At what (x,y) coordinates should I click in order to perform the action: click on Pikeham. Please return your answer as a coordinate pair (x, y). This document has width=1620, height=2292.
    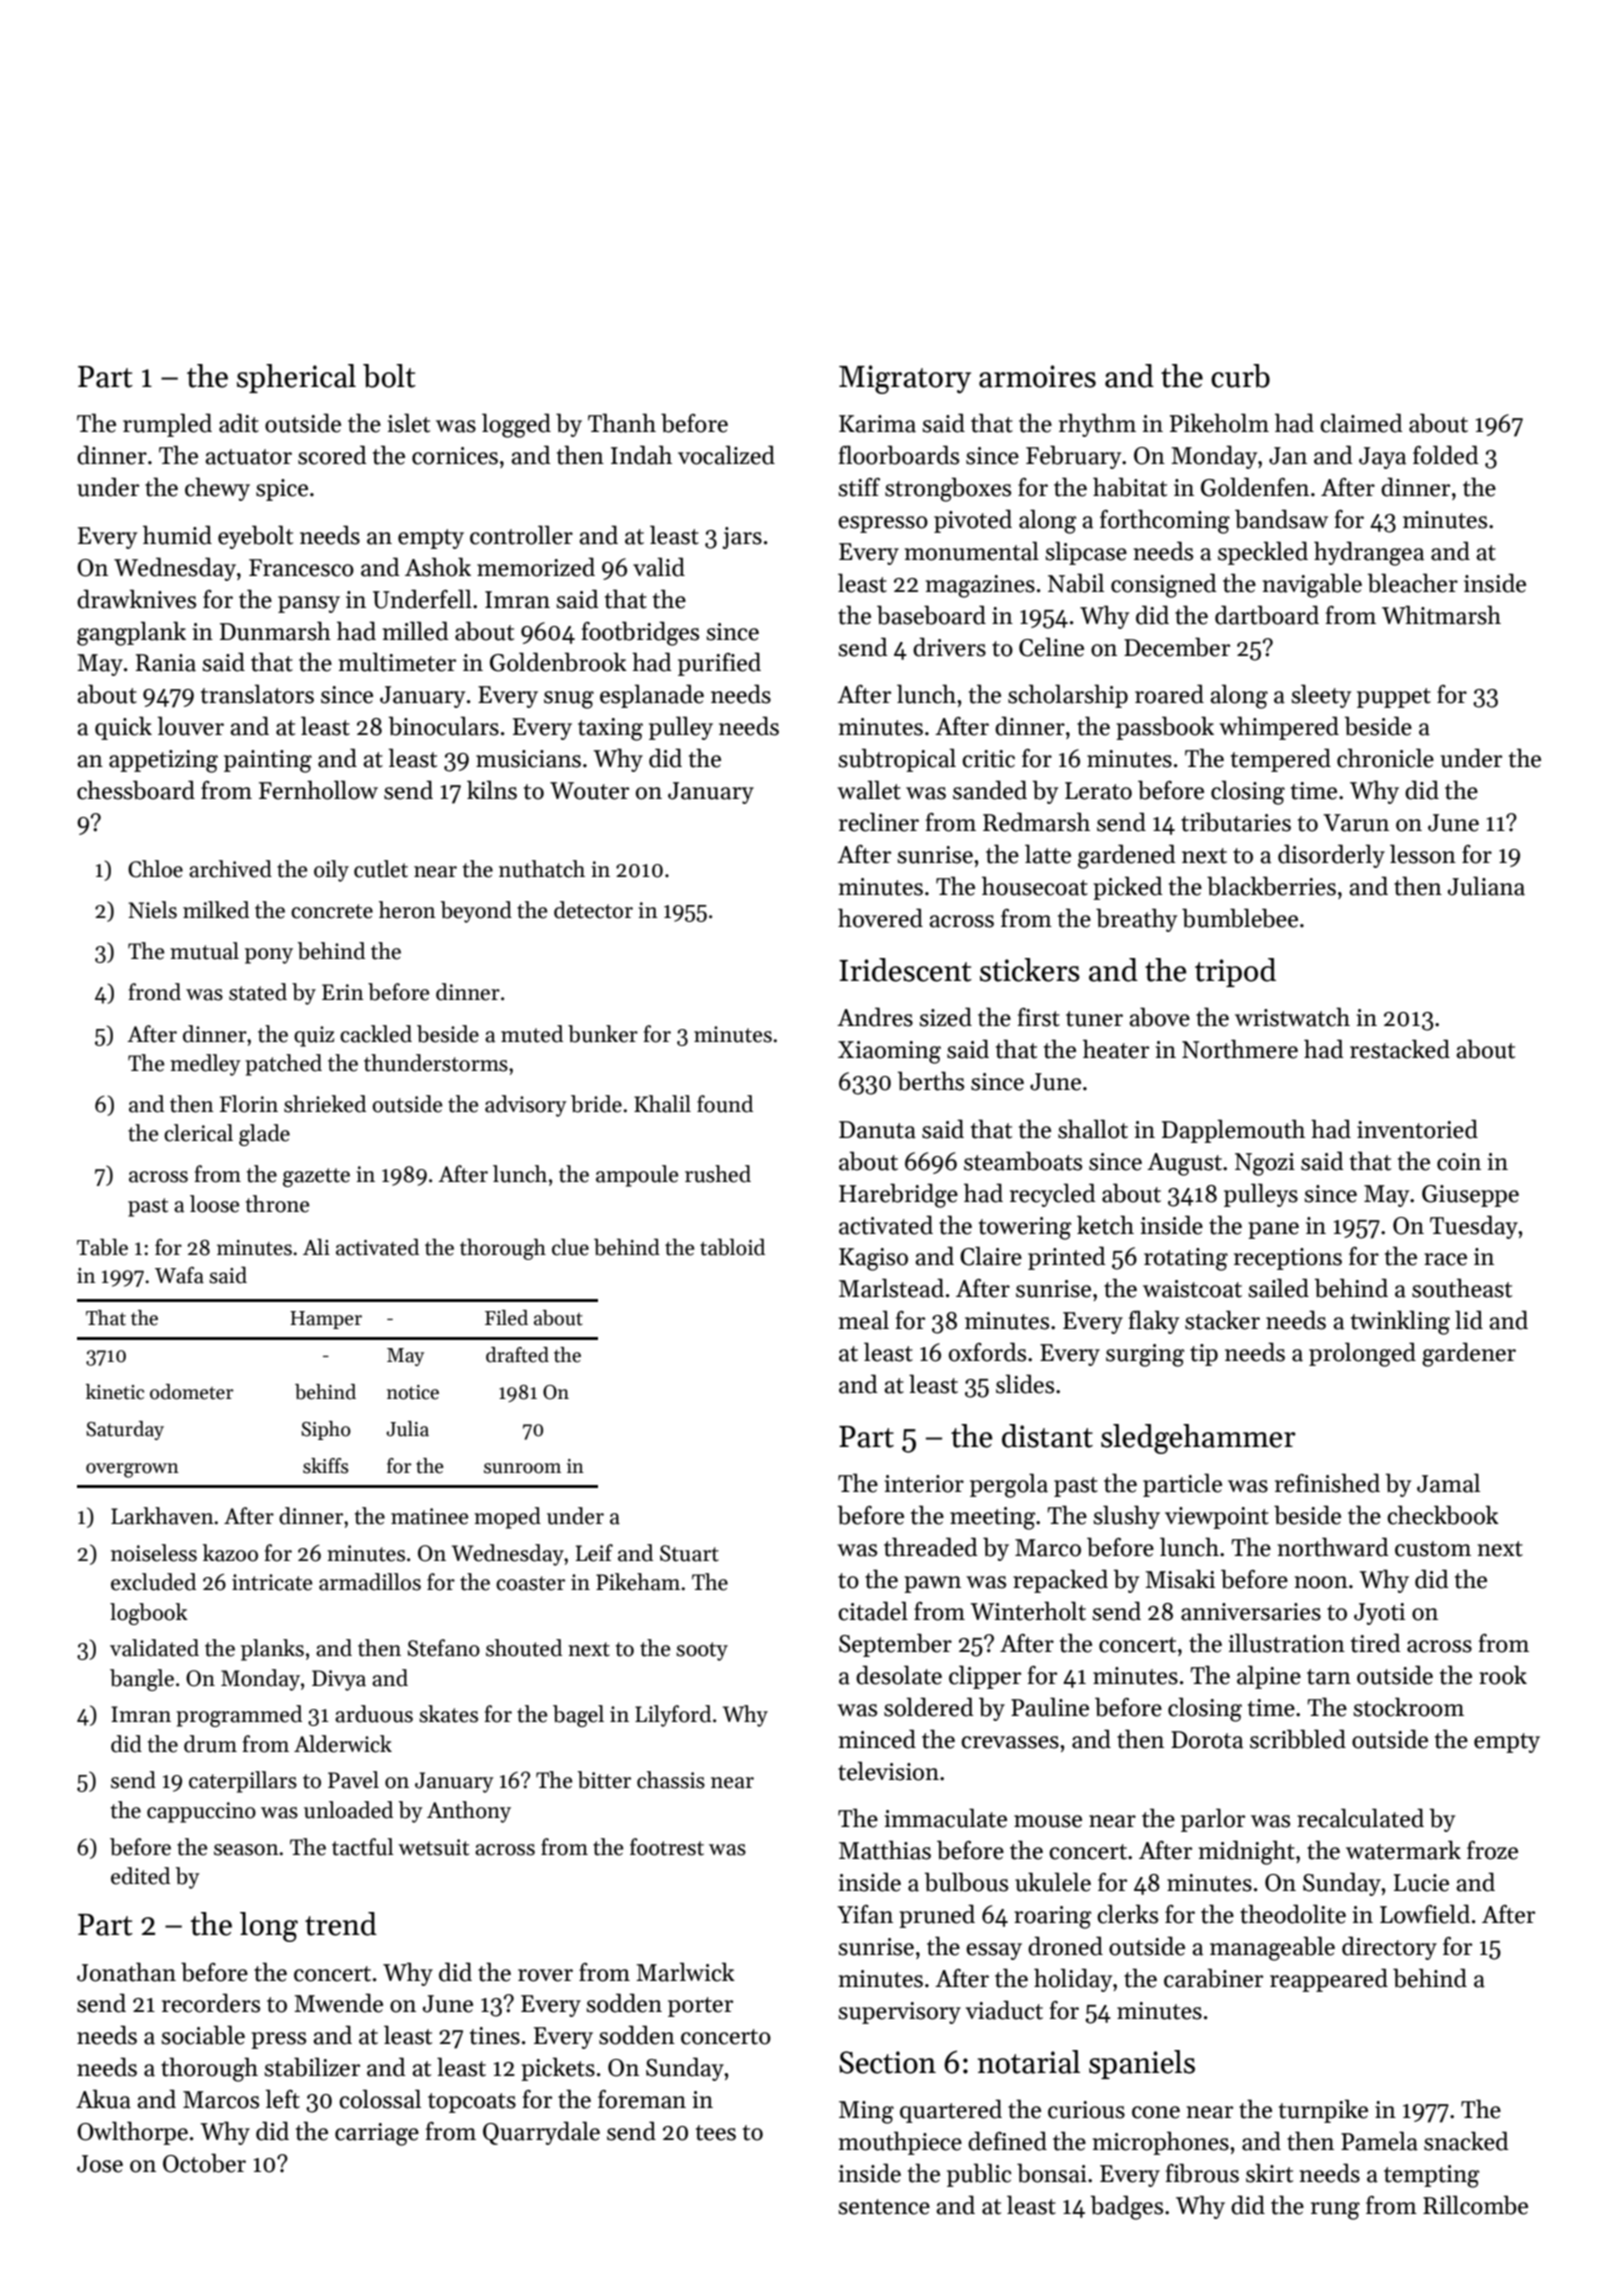
    Looking at the image, I should click on (638, 1582).
